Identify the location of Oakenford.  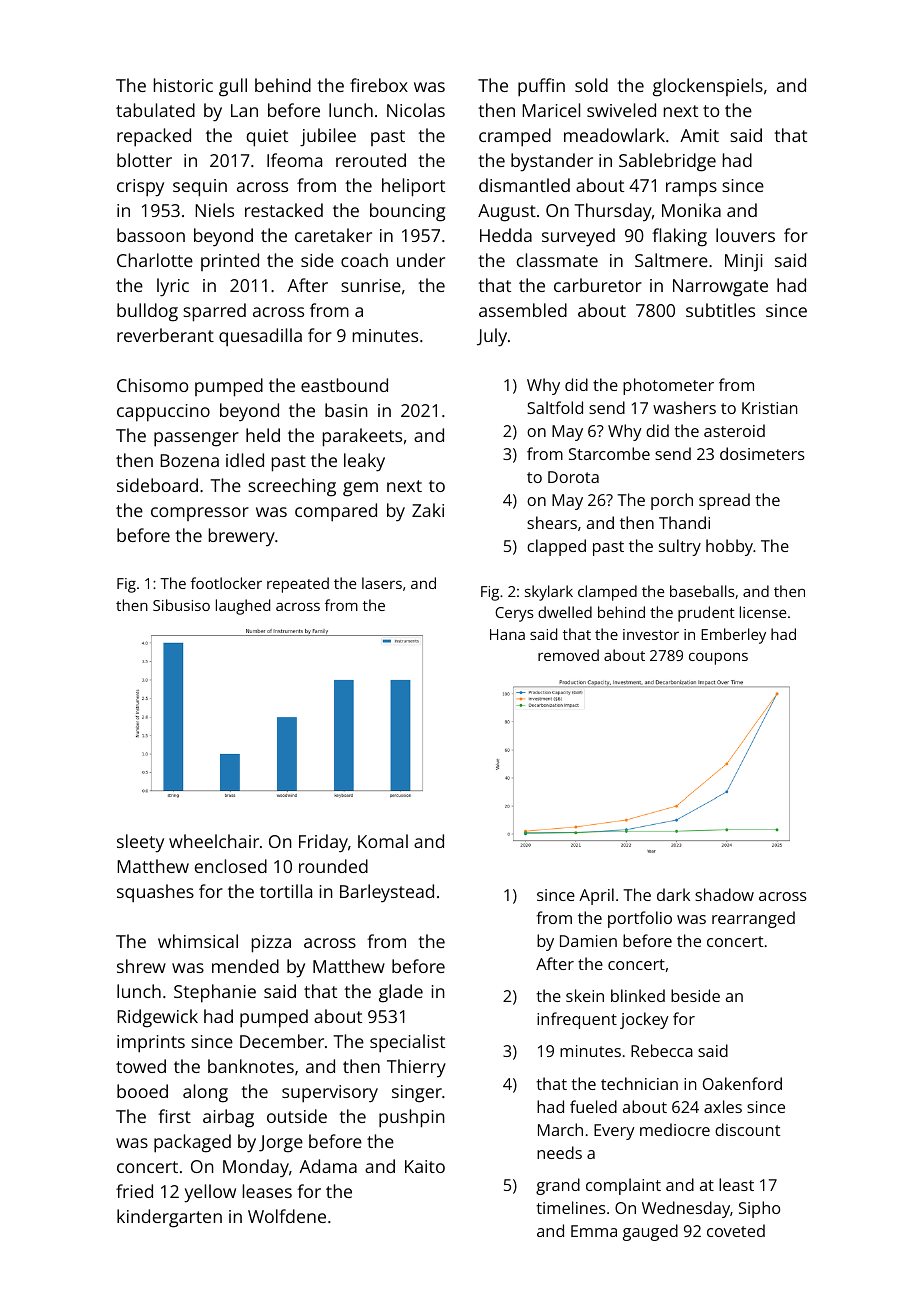
(742, 1083).
